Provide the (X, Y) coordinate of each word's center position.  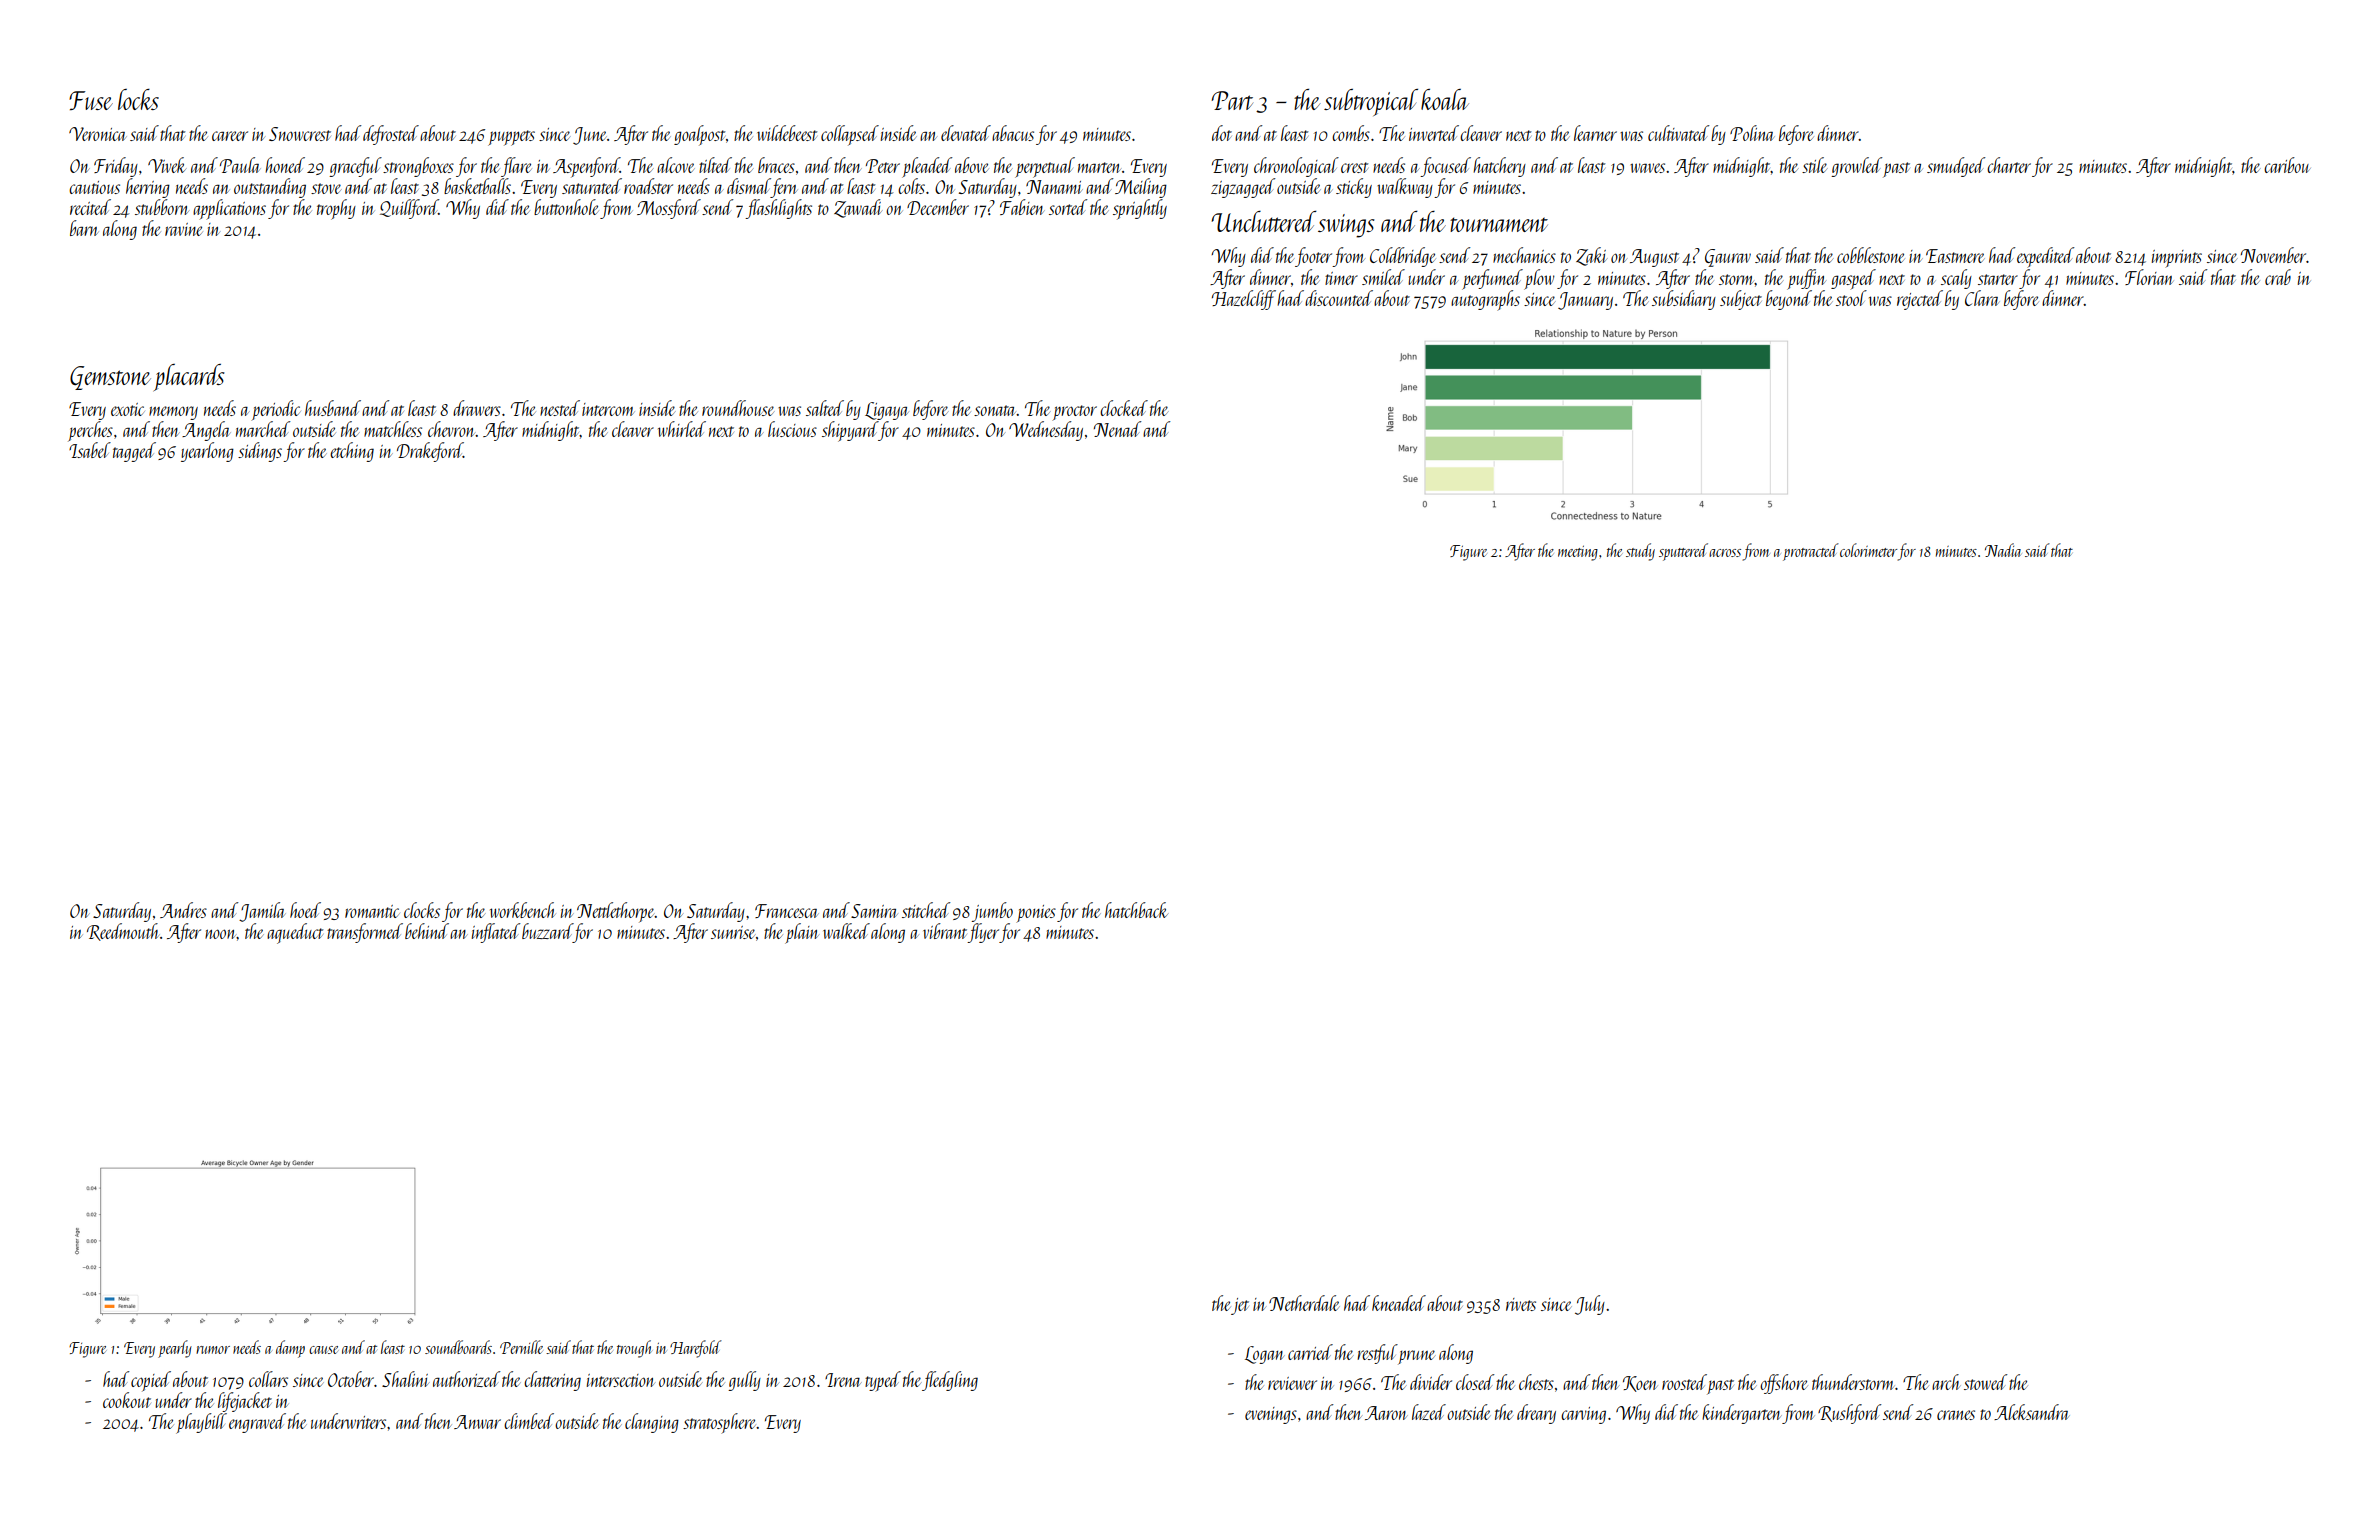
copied (151, 1381)
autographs (1485, 300)
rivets (1521, 1304)
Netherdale (1304, 1303)
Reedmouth (123, 932)
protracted (1811, 552)
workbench (522, 910)
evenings (1271, 1415)
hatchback (1136, 910)
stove (326, 188)
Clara (1982, 298)
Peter (883, 166)
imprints (2177, 259)
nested (560, 408)
